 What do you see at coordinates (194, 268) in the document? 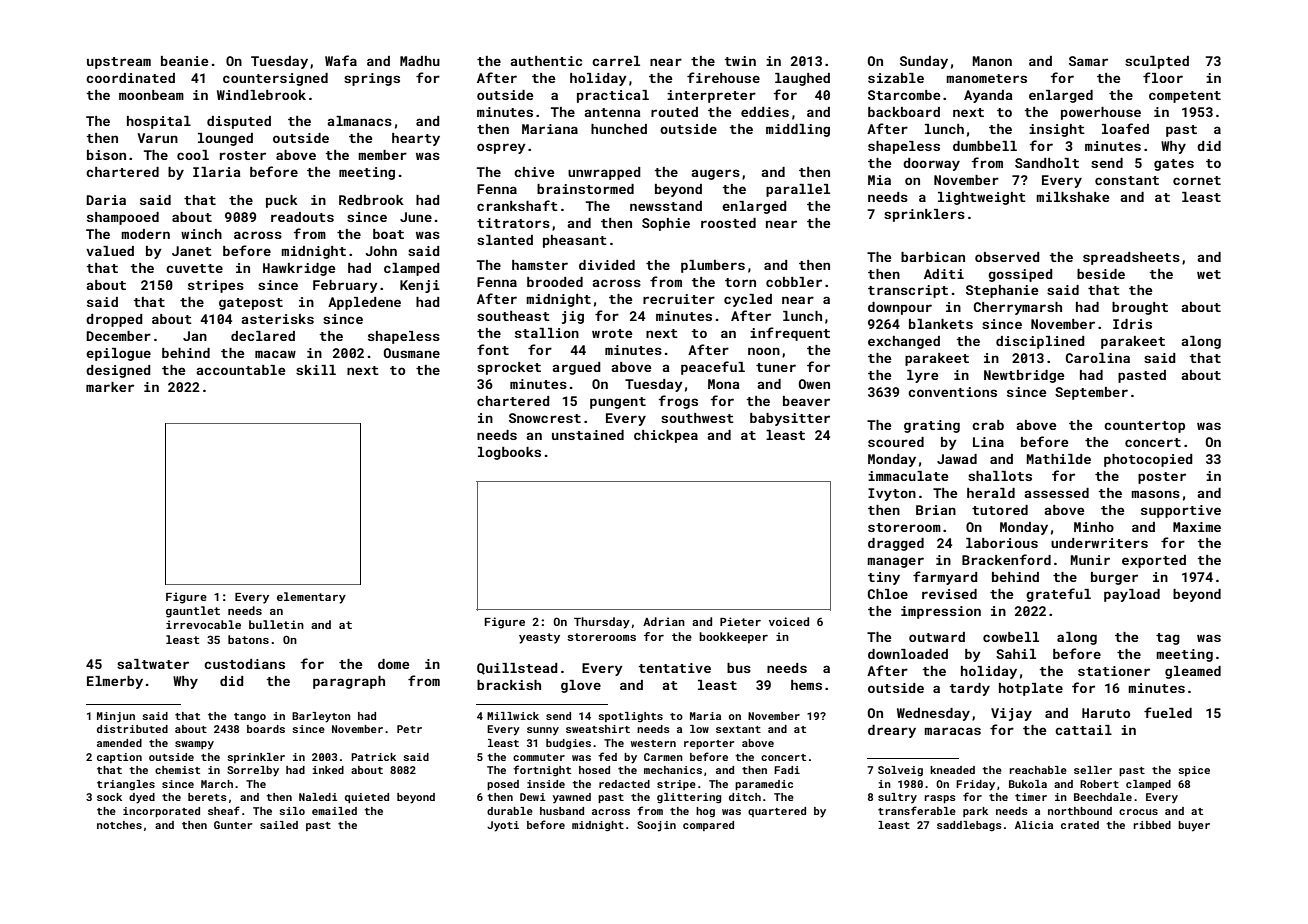
I see `cuvette` at bounding box center [194, 268].
